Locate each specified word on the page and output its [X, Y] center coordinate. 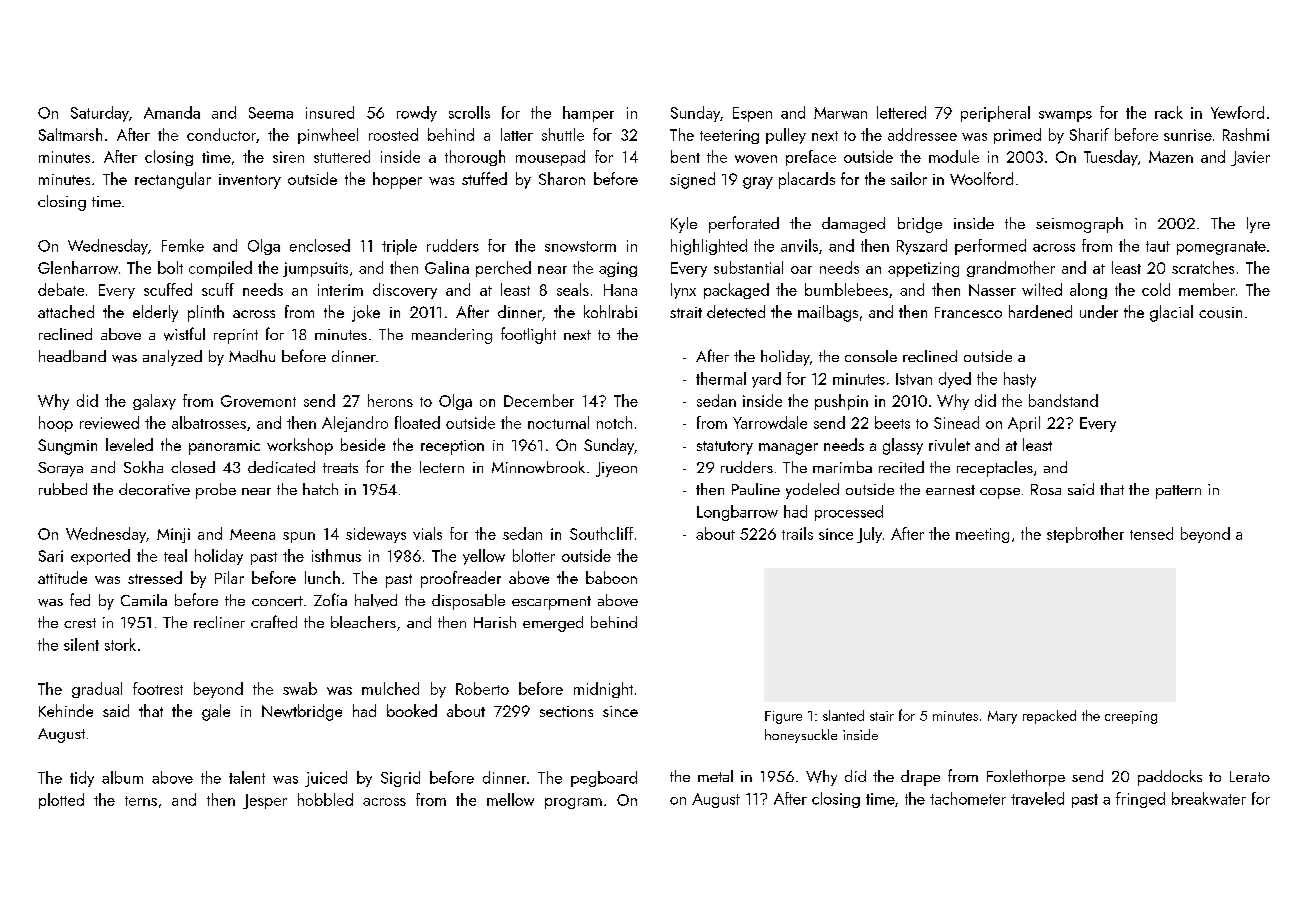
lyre [1258, 225]
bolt [170, 267]
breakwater [1209, 798]
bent [685, 156]
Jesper [265, 801]
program [573, 803]
